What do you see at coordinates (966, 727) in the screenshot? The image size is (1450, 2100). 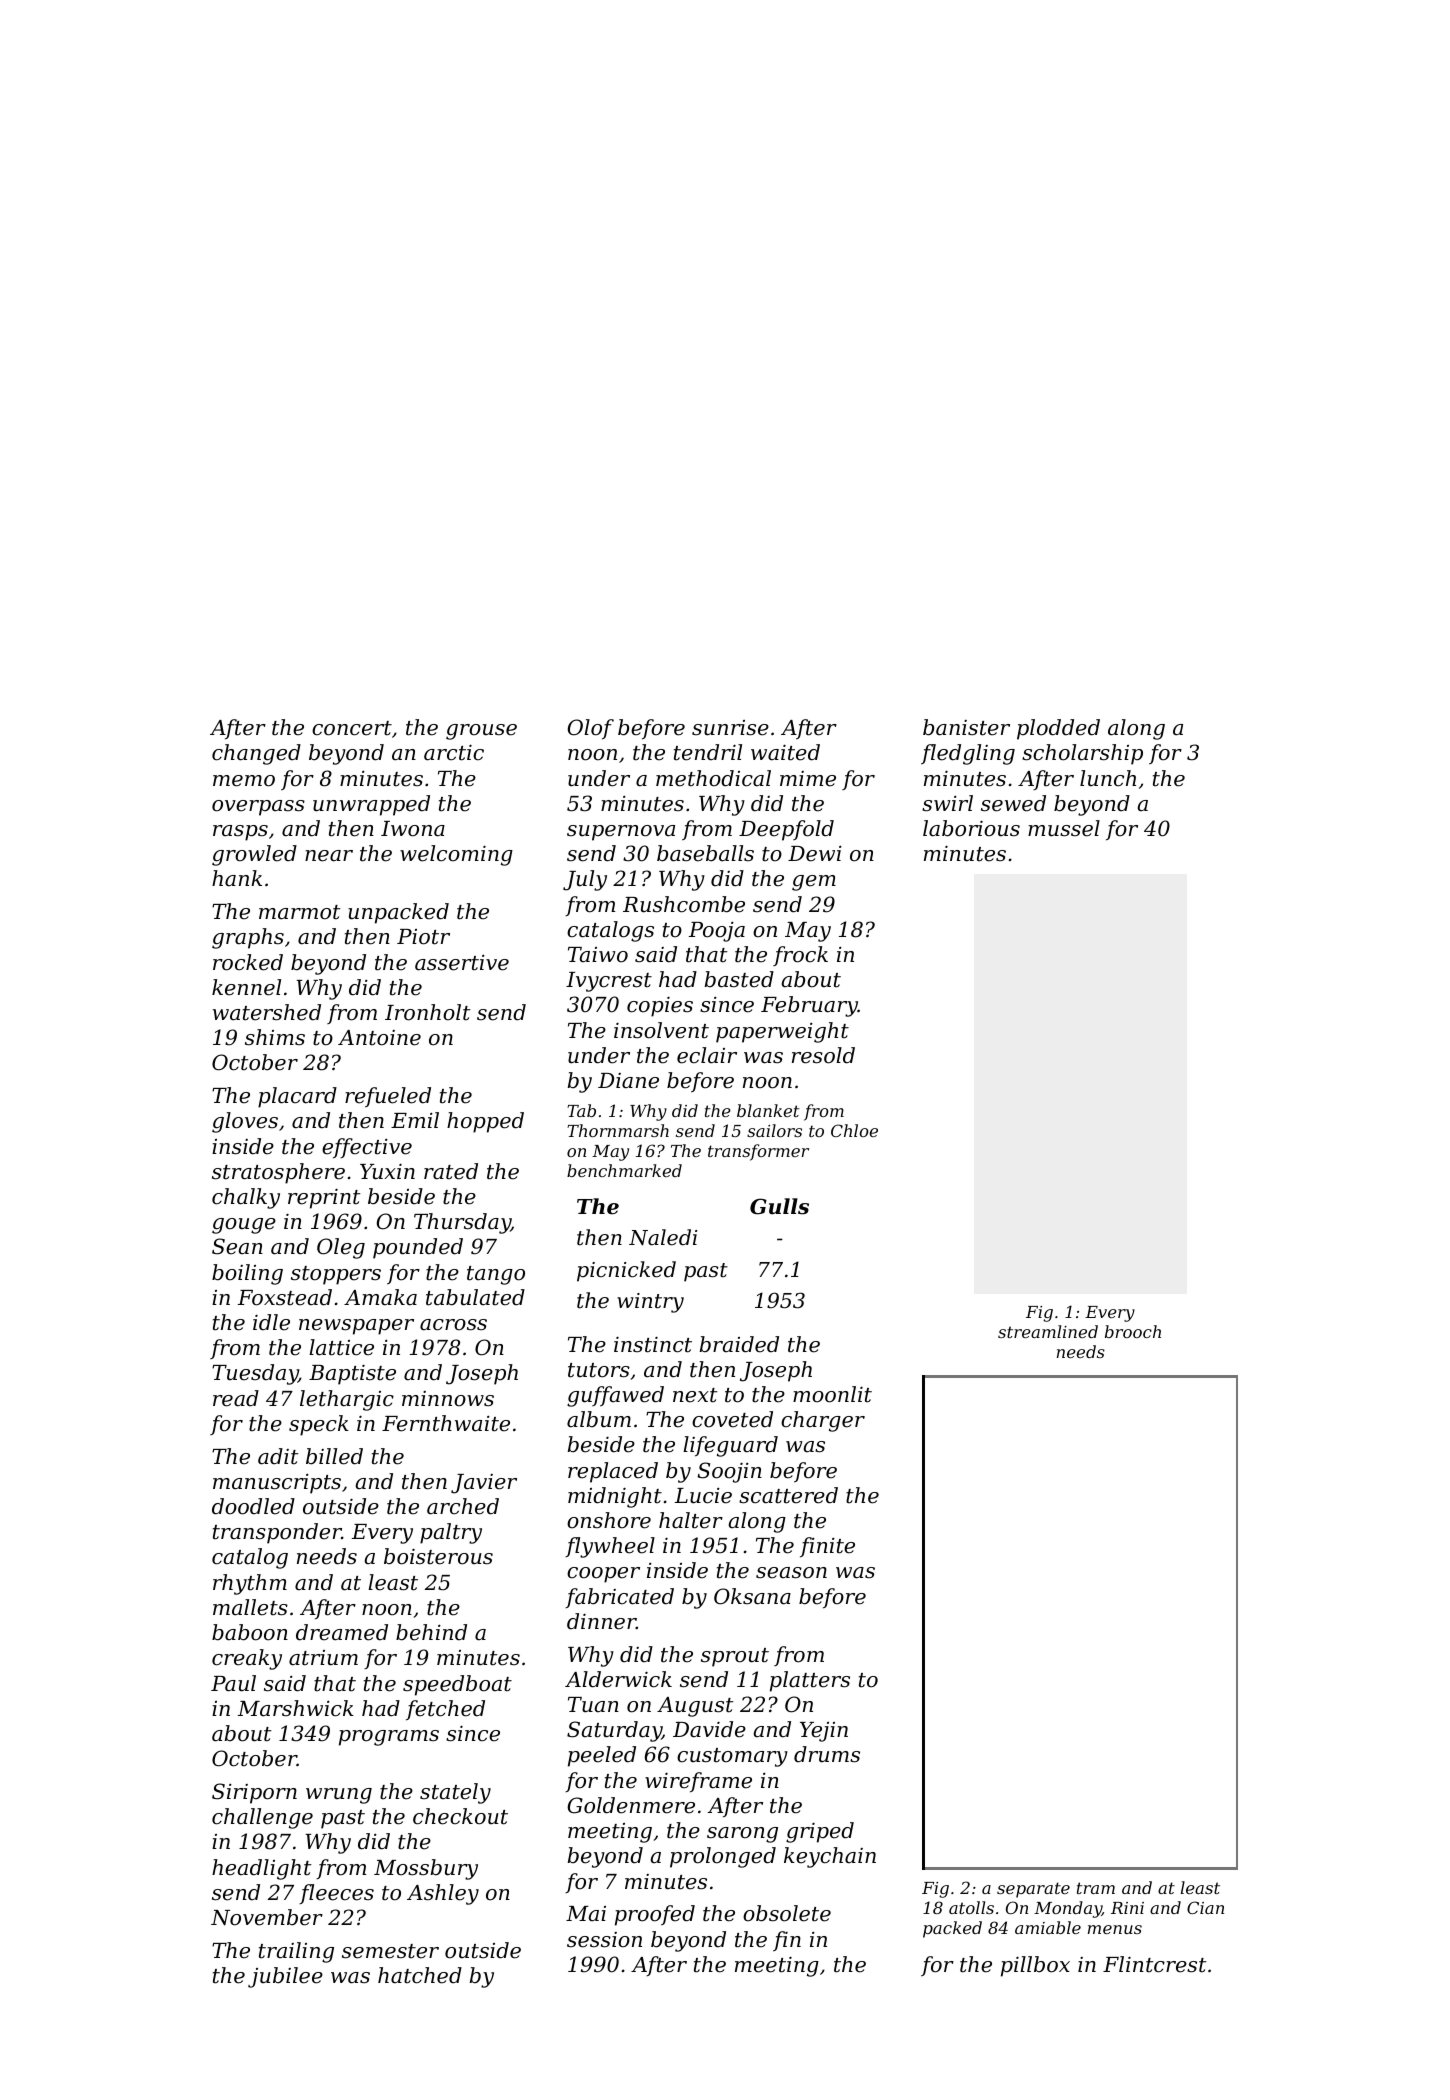 I see `banister` at bounding box center [966, 727].
